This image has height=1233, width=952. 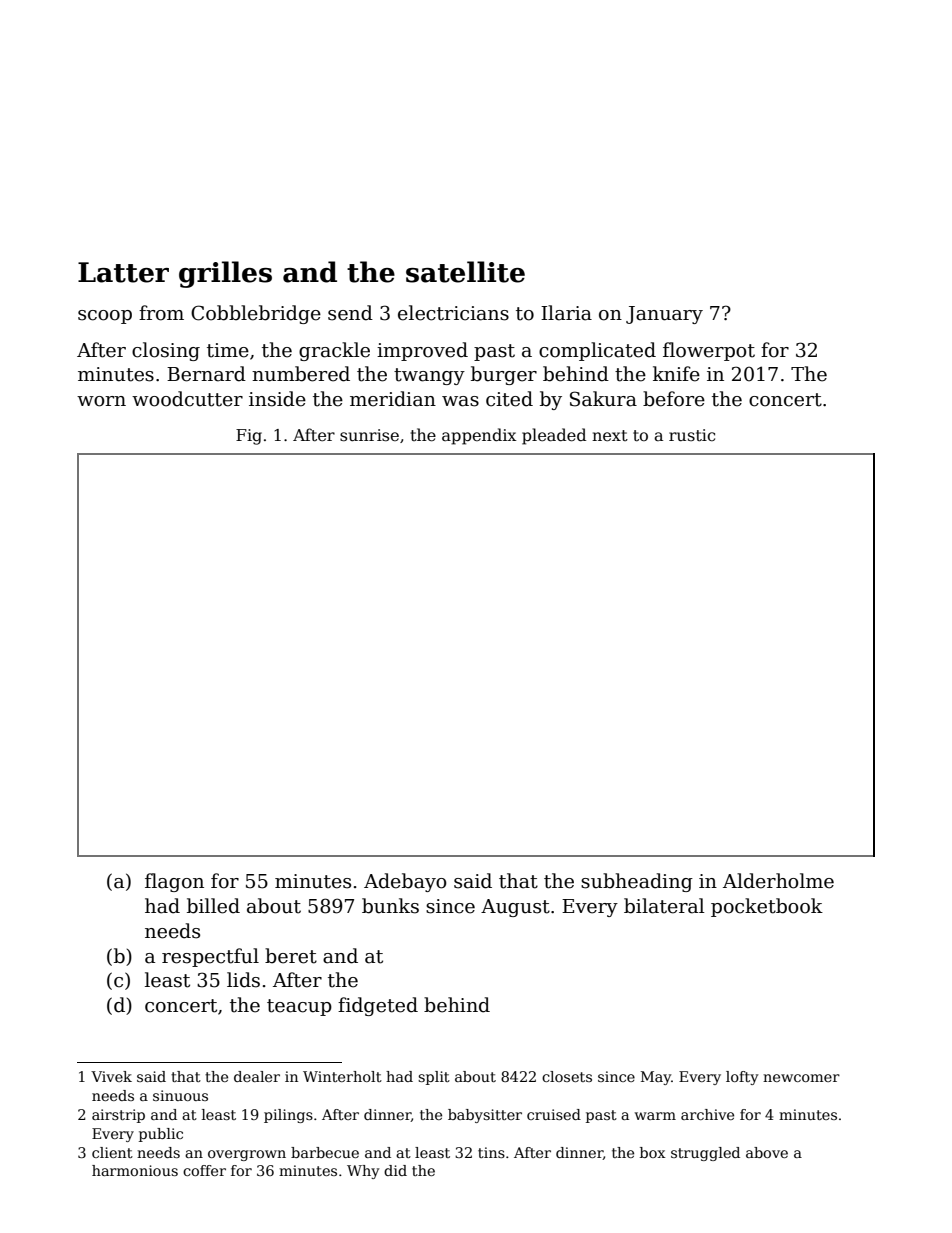 What do you see at coordinates (369, 435) in the image?
I see `sunrise` at bounding box center [369, 435].
